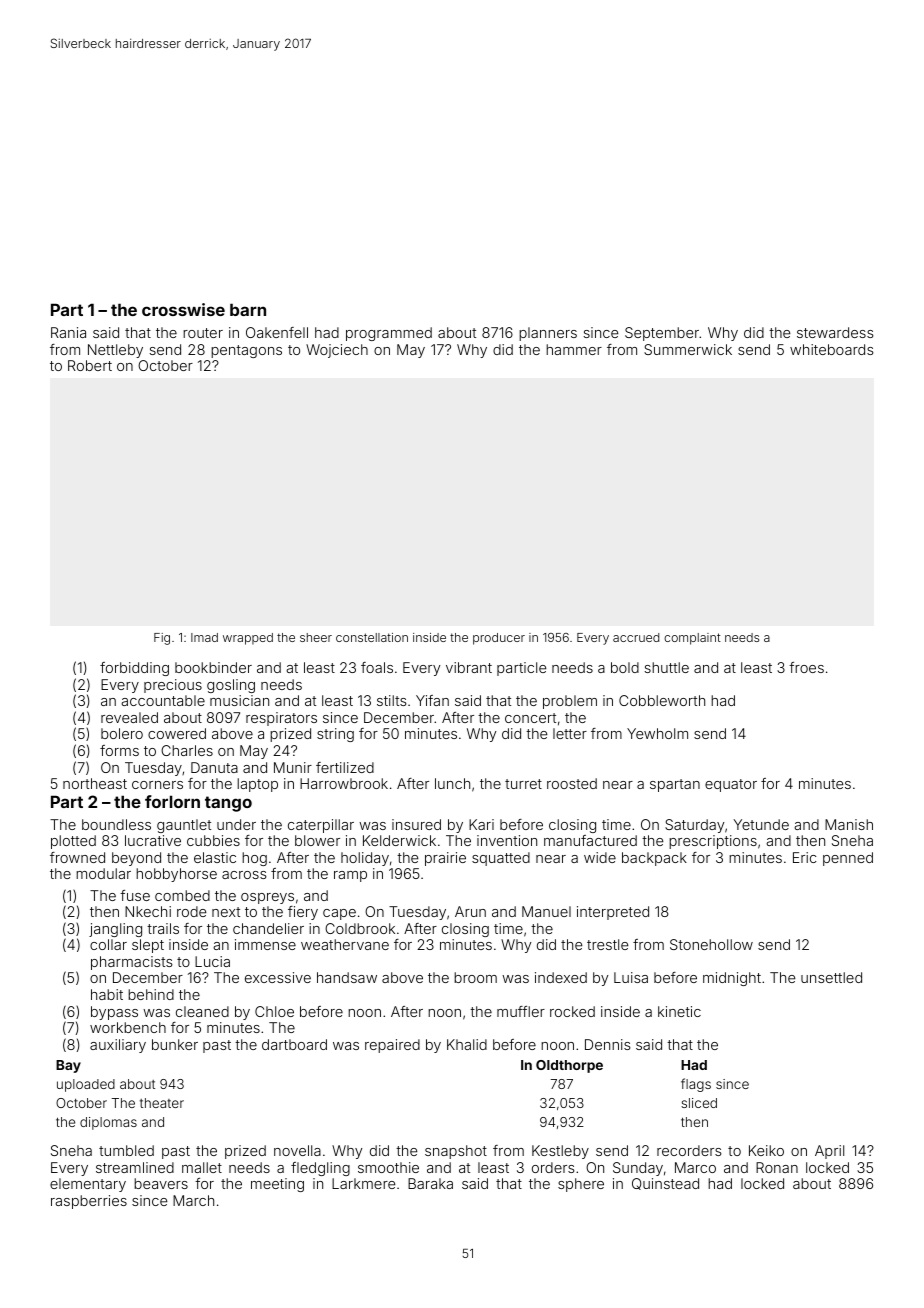  What do you see at coordinates (337, 351) in the screenshot?
I see `Wojciech` at bounding box center [337, 351].
